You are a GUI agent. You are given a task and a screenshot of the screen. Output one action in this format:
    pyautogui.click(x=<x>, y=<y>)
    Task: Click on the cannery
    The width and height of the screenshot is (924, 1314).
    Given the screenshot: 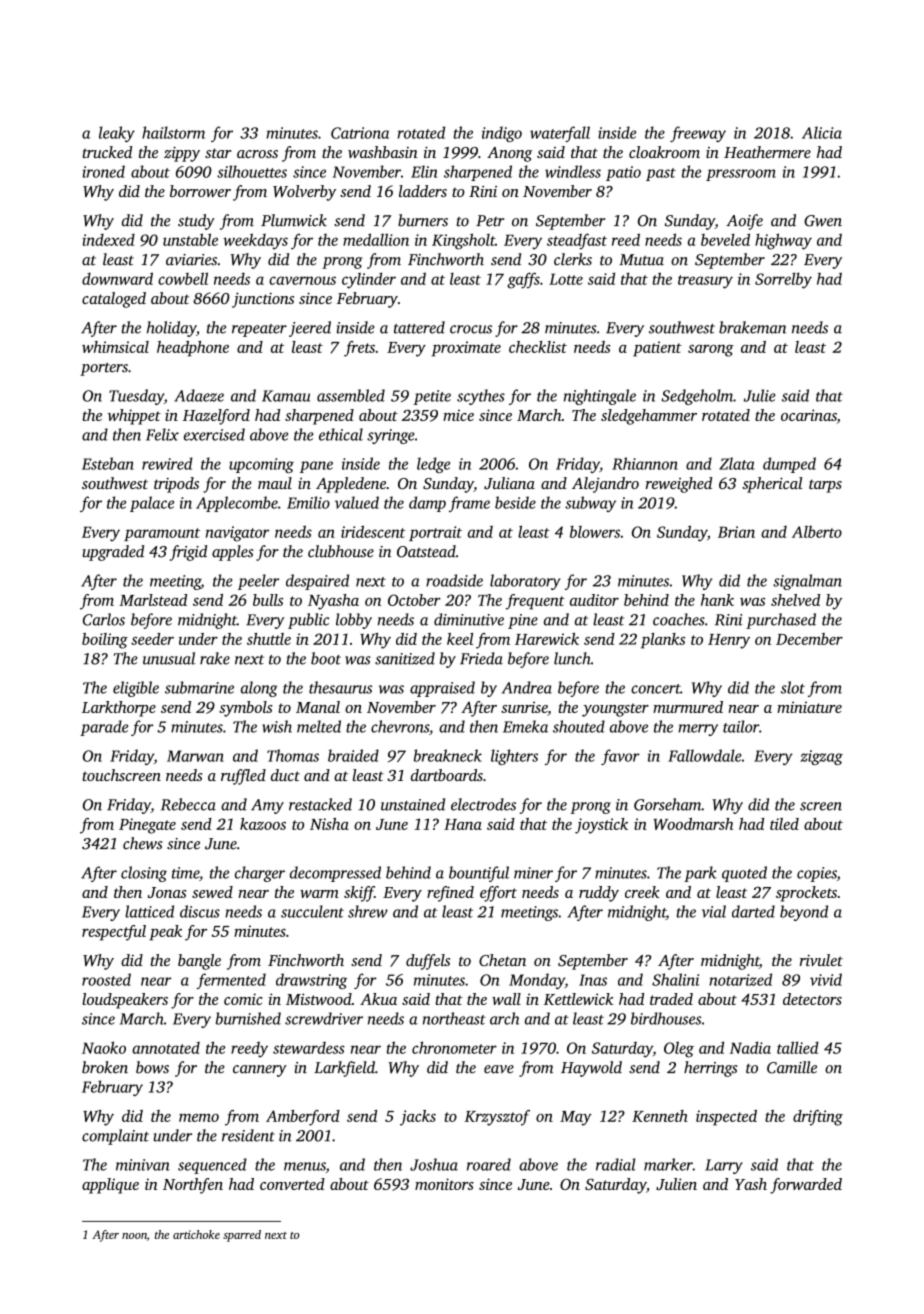 What is the action you would take?
    pyautogui.click(x=260, y=1071)
